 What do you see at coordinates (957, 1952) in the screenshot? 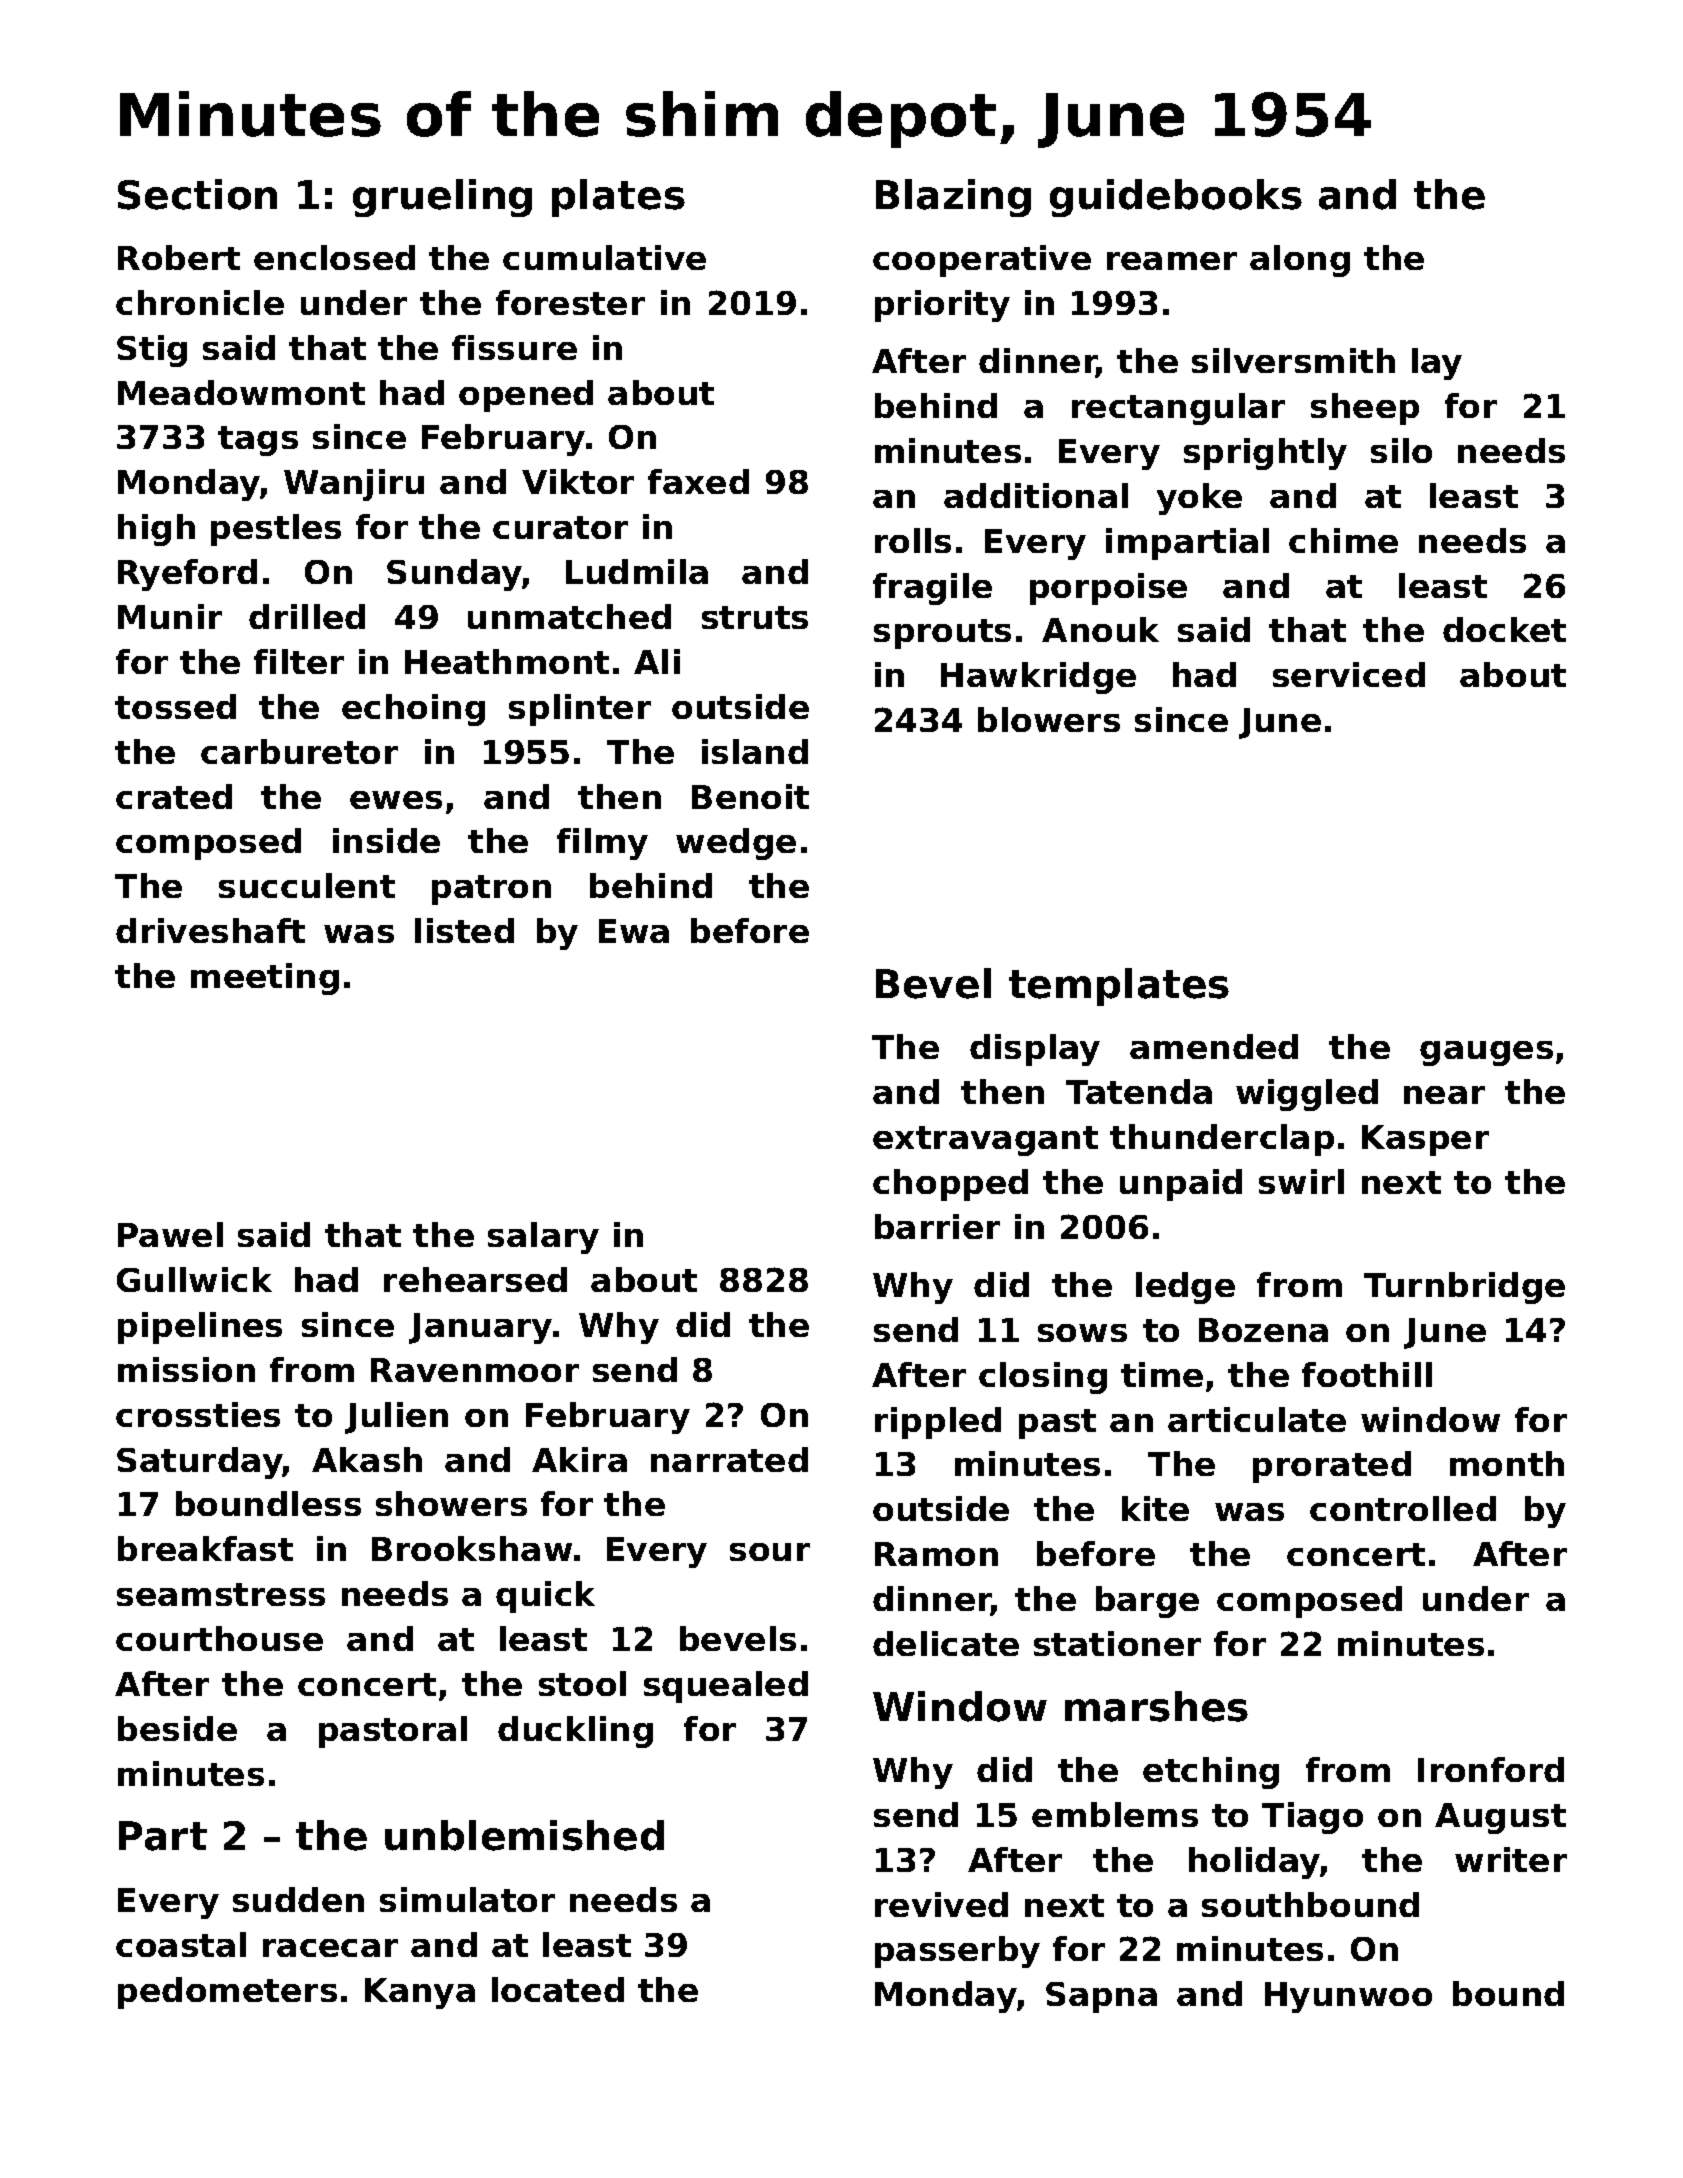
I see `passerby` at bounding box center [957, 1952].
